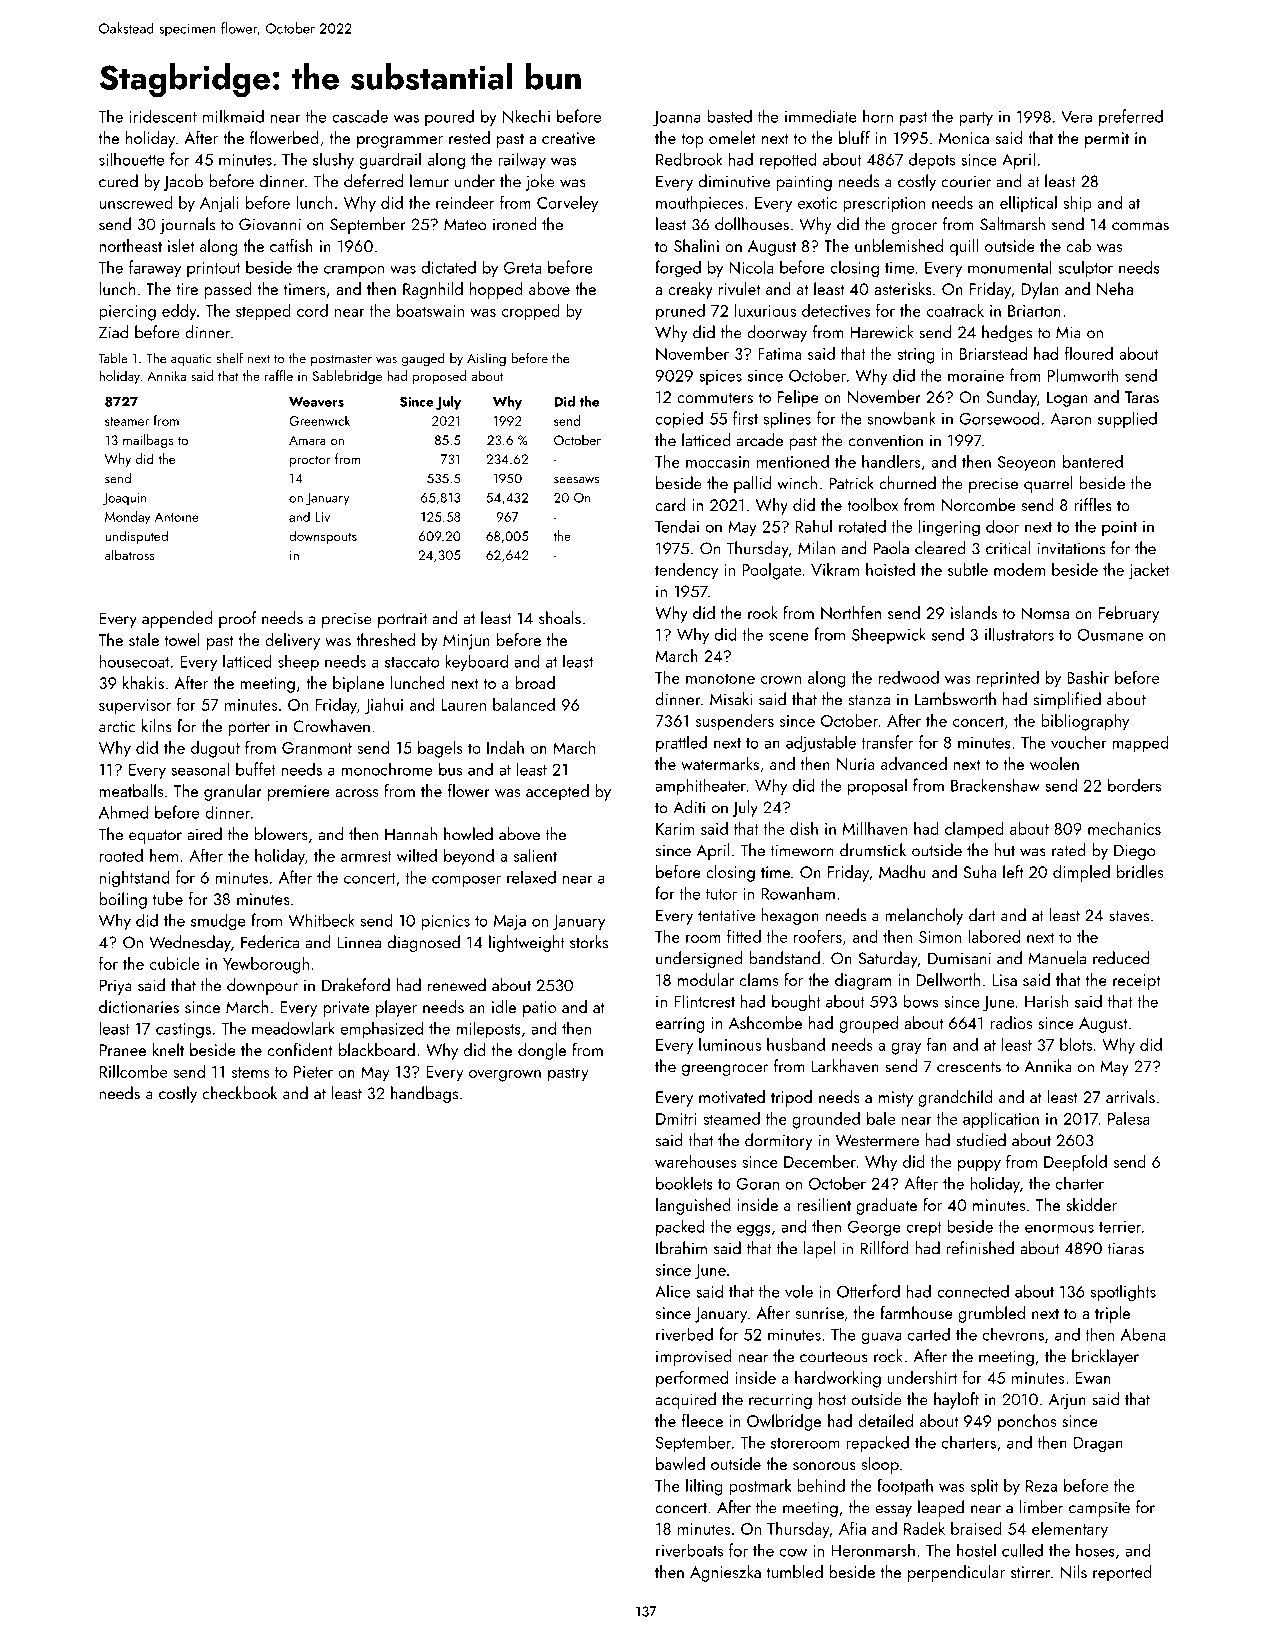  Describe the element at coordinates (838, 1379) in the screenshot. I see `hardworking` at that location.
